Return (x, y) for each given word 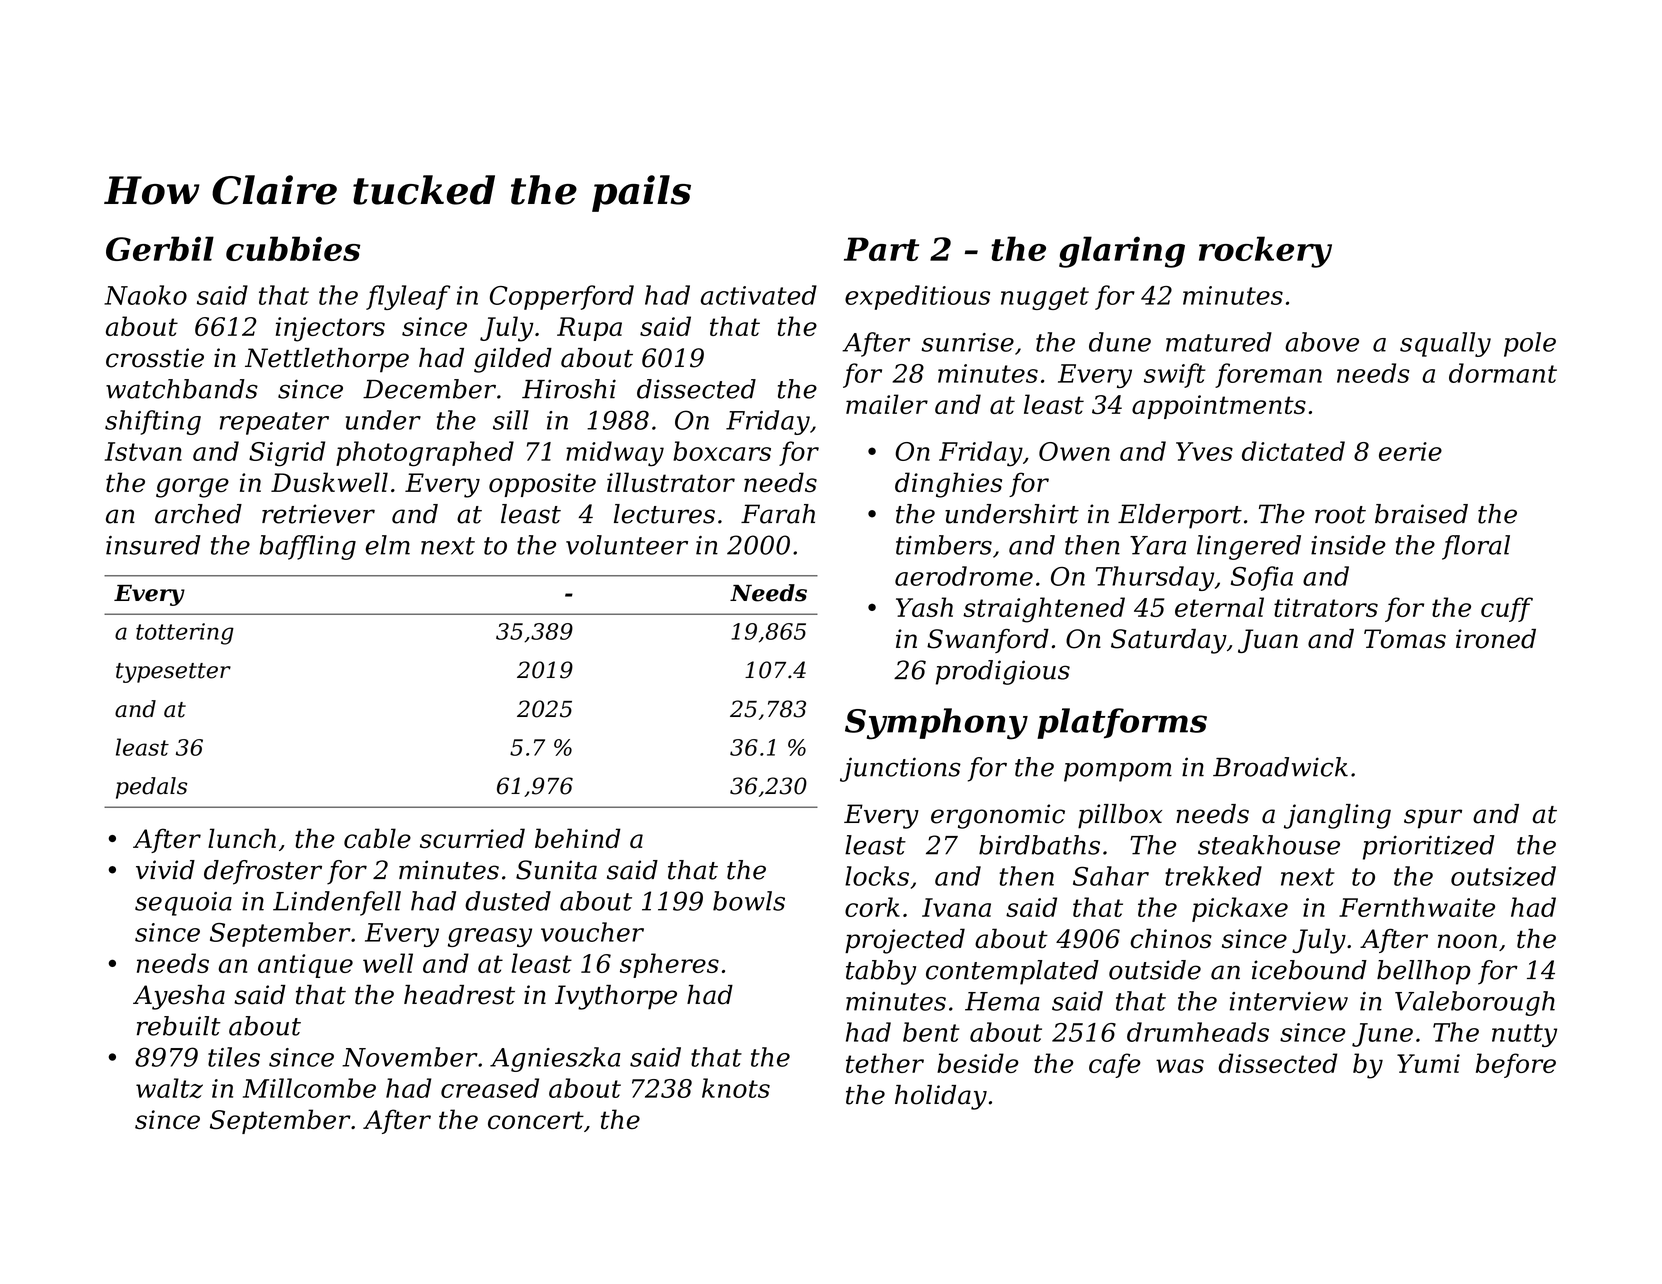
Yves (1204, 451)
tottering (185, 634)
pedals (151, 788)
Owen (1074, 451)
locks (877, 876)
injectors (330, 329)
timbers (944, 545)
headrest (459, 995)
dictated (1293, 451)
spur (1433, 819)
